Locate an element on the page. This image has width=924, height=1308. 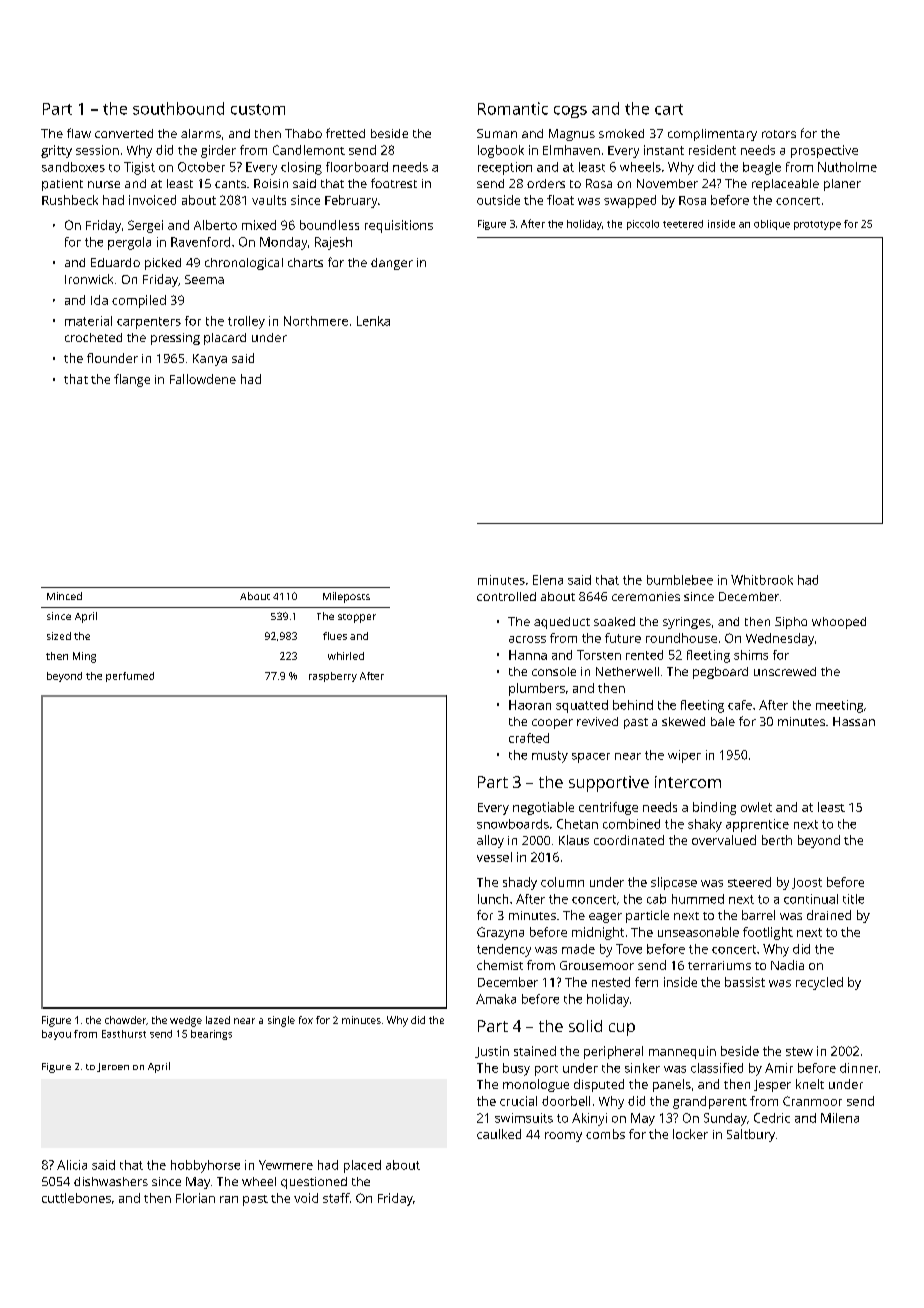
bayou is located at coordinates (56, 1035).
